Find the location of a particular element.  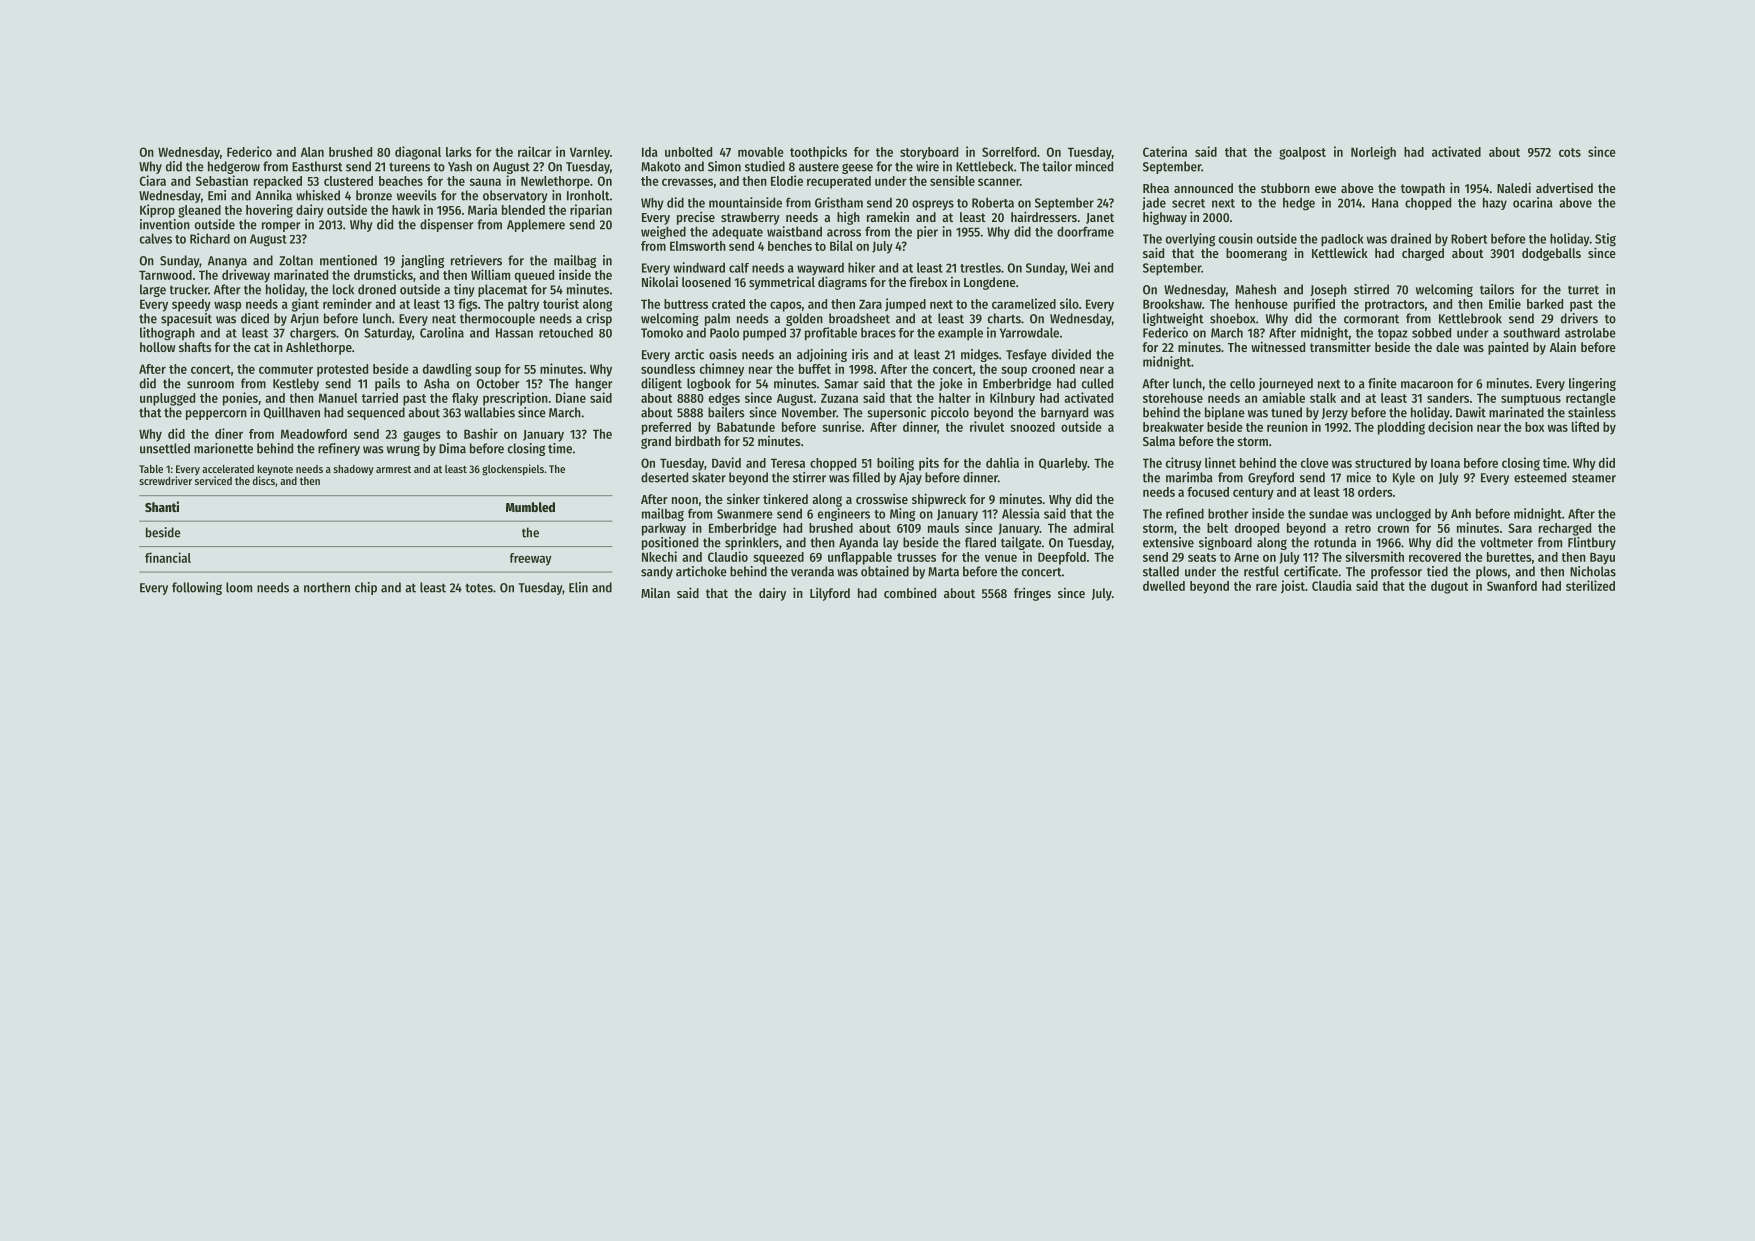

totes is located at coordinates (479, 588).
